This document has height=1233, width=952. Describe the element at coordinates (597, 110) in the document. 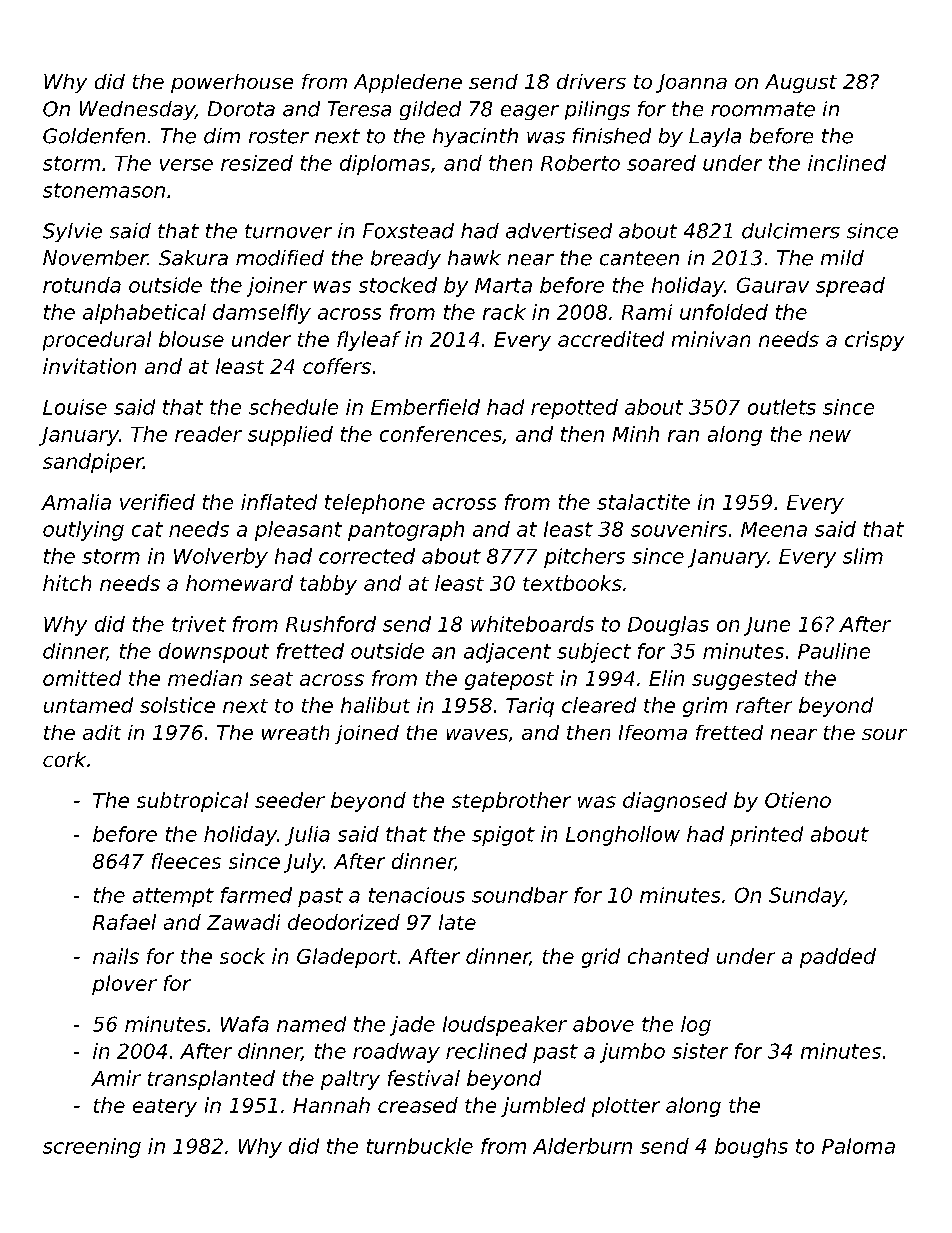

I see `pilings` at that location.
